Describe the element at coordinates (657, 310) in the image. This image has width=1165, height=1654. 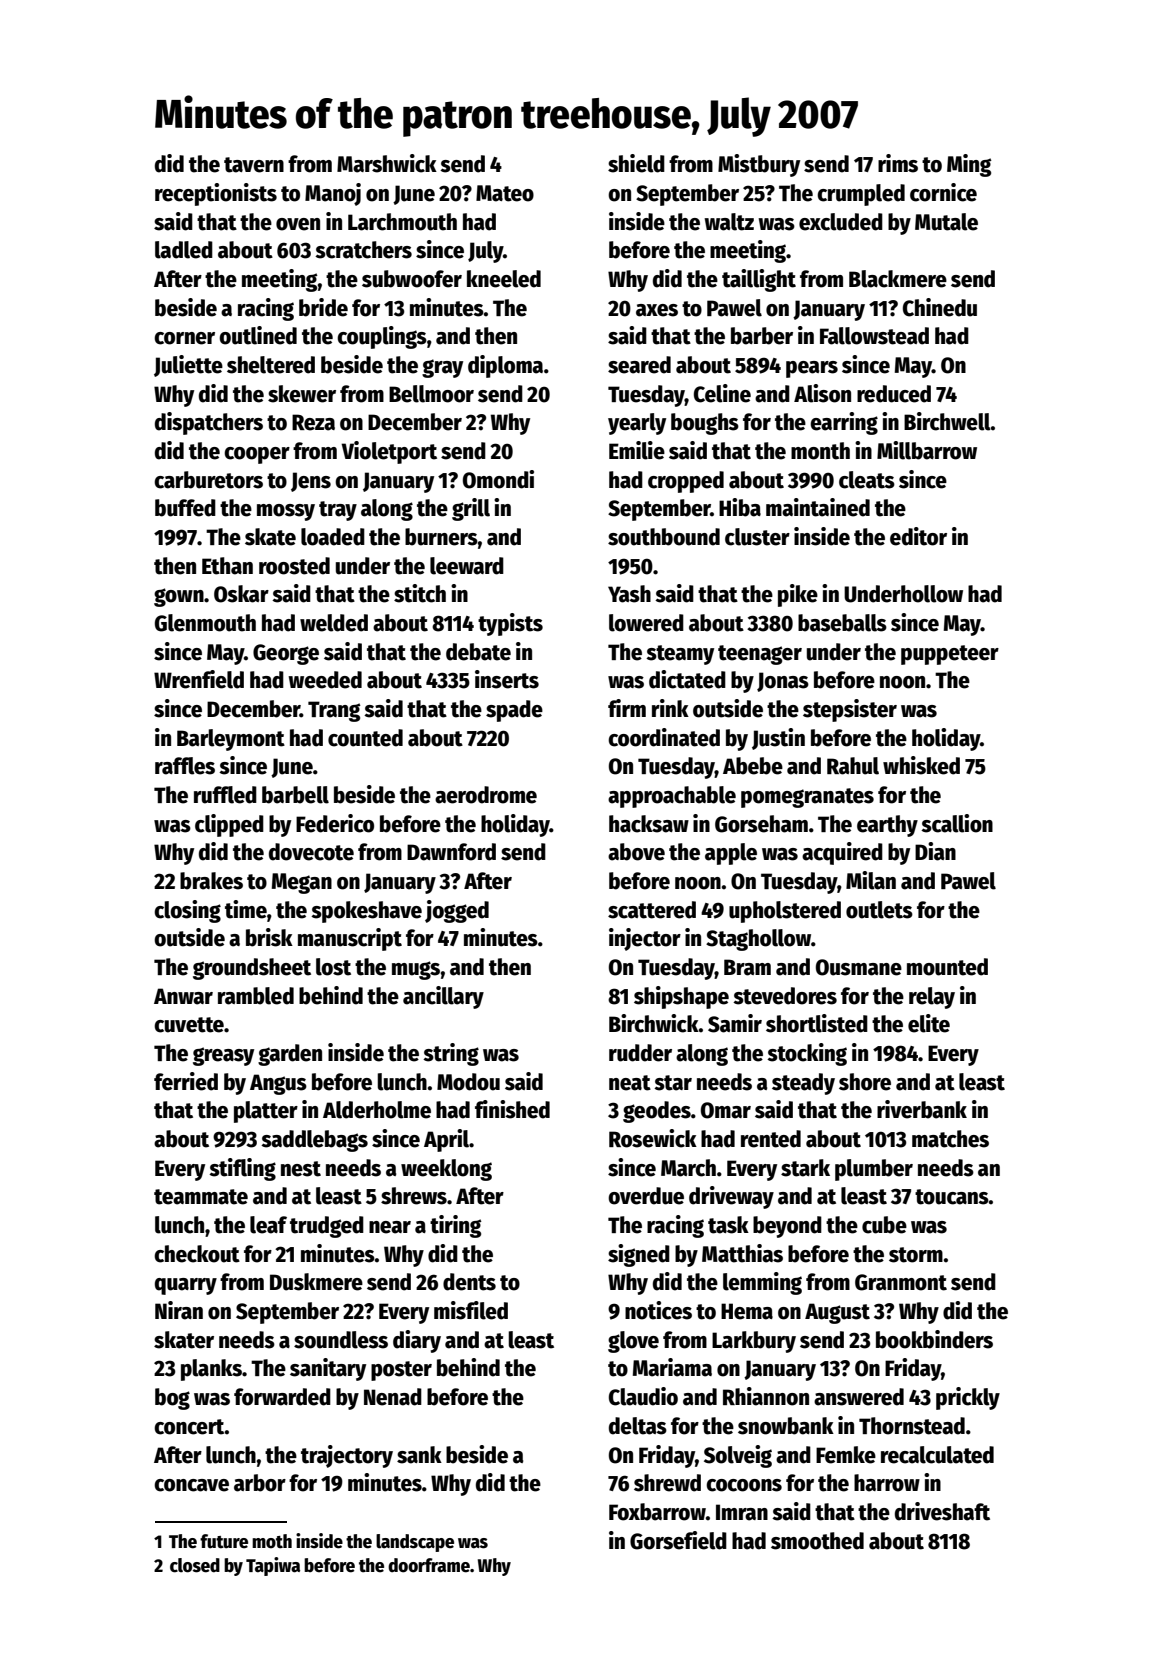
I see `axes` at that location.
